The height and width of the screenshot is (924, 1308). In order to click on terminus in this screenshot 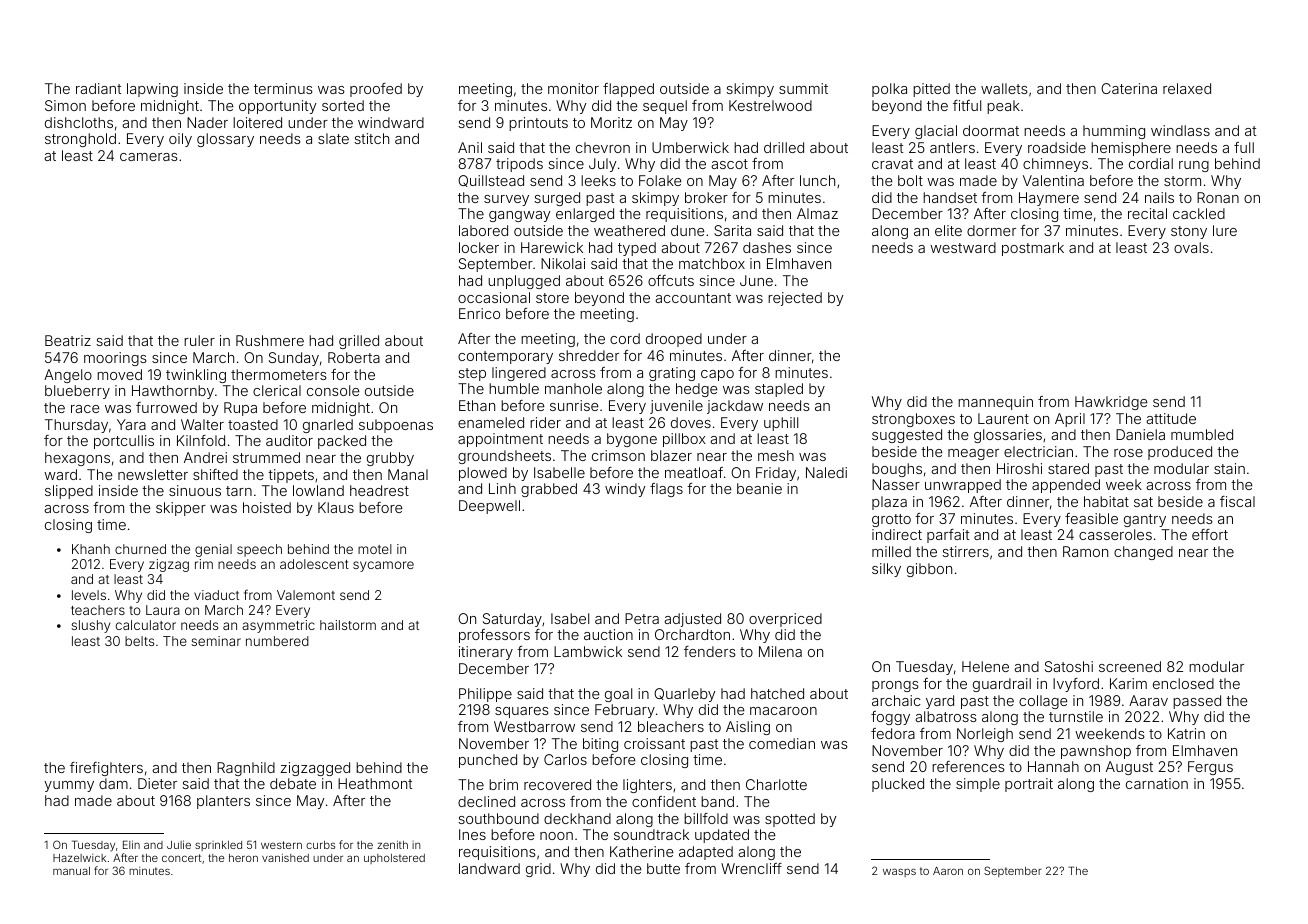, I will do `click(283, 88)`.
